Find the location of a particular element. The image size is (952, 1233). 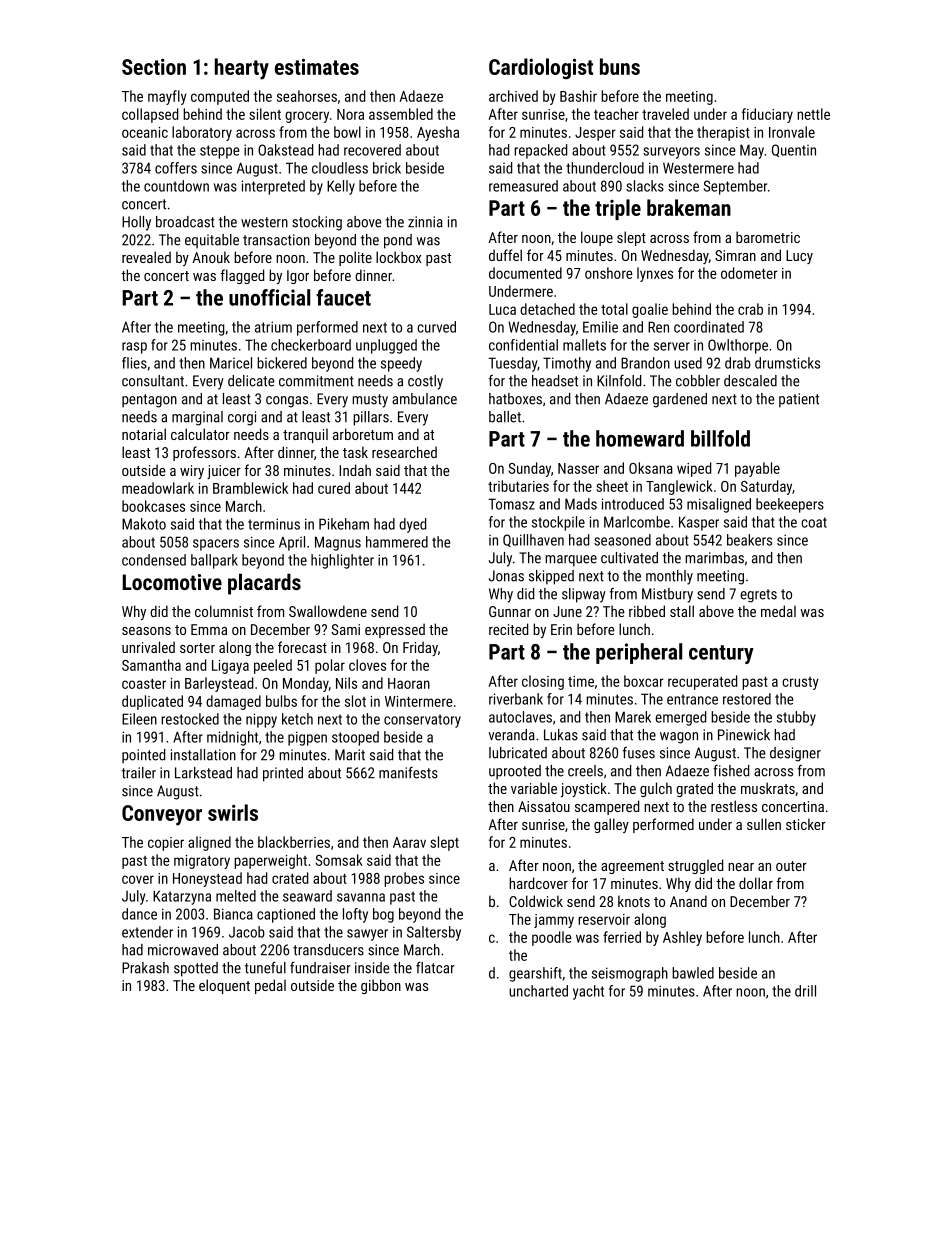

outer is located at coordinates (791, 866).
